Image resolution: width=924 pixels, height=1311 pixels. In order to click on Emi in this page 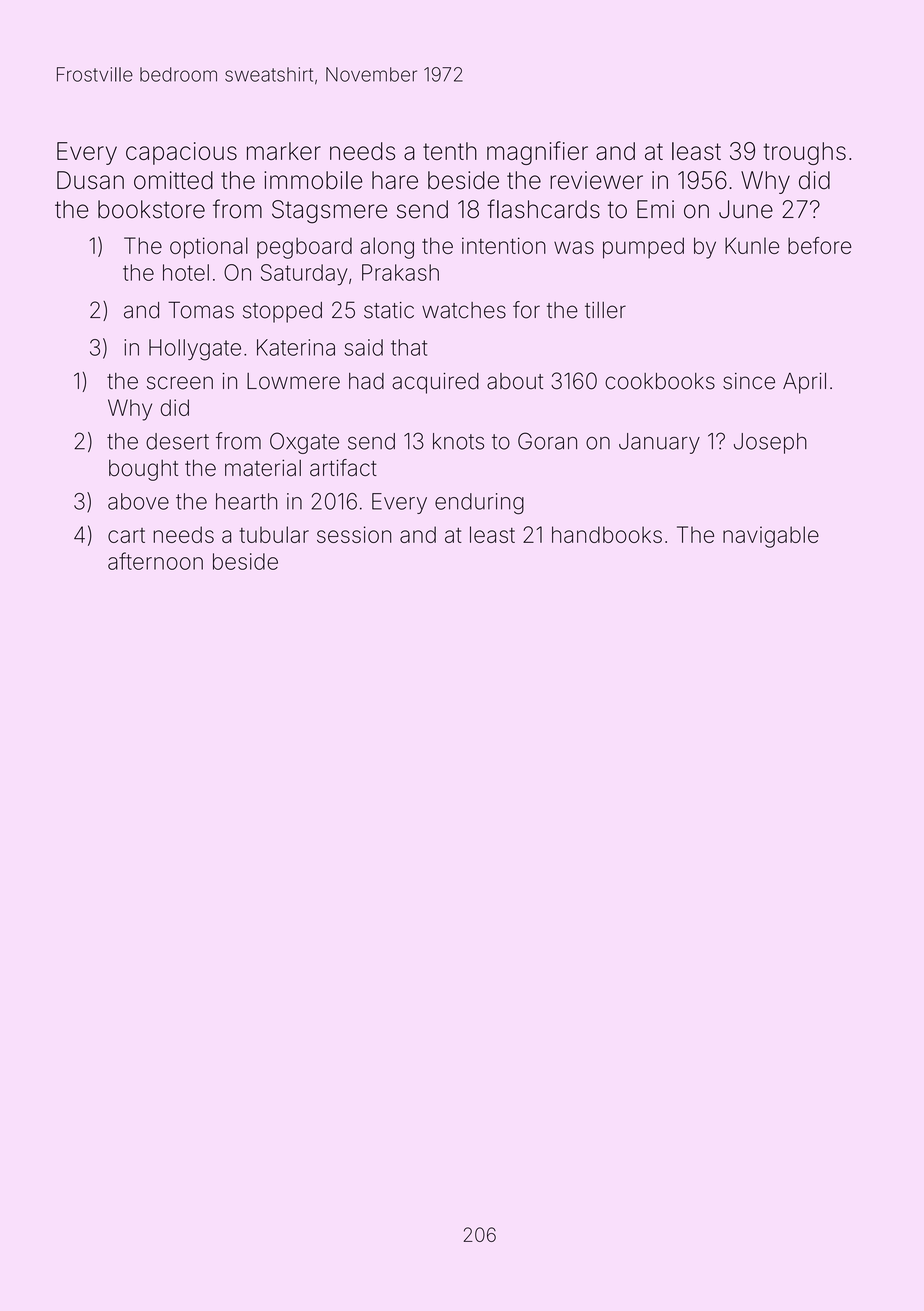, I will do `click(655, 209)`.
